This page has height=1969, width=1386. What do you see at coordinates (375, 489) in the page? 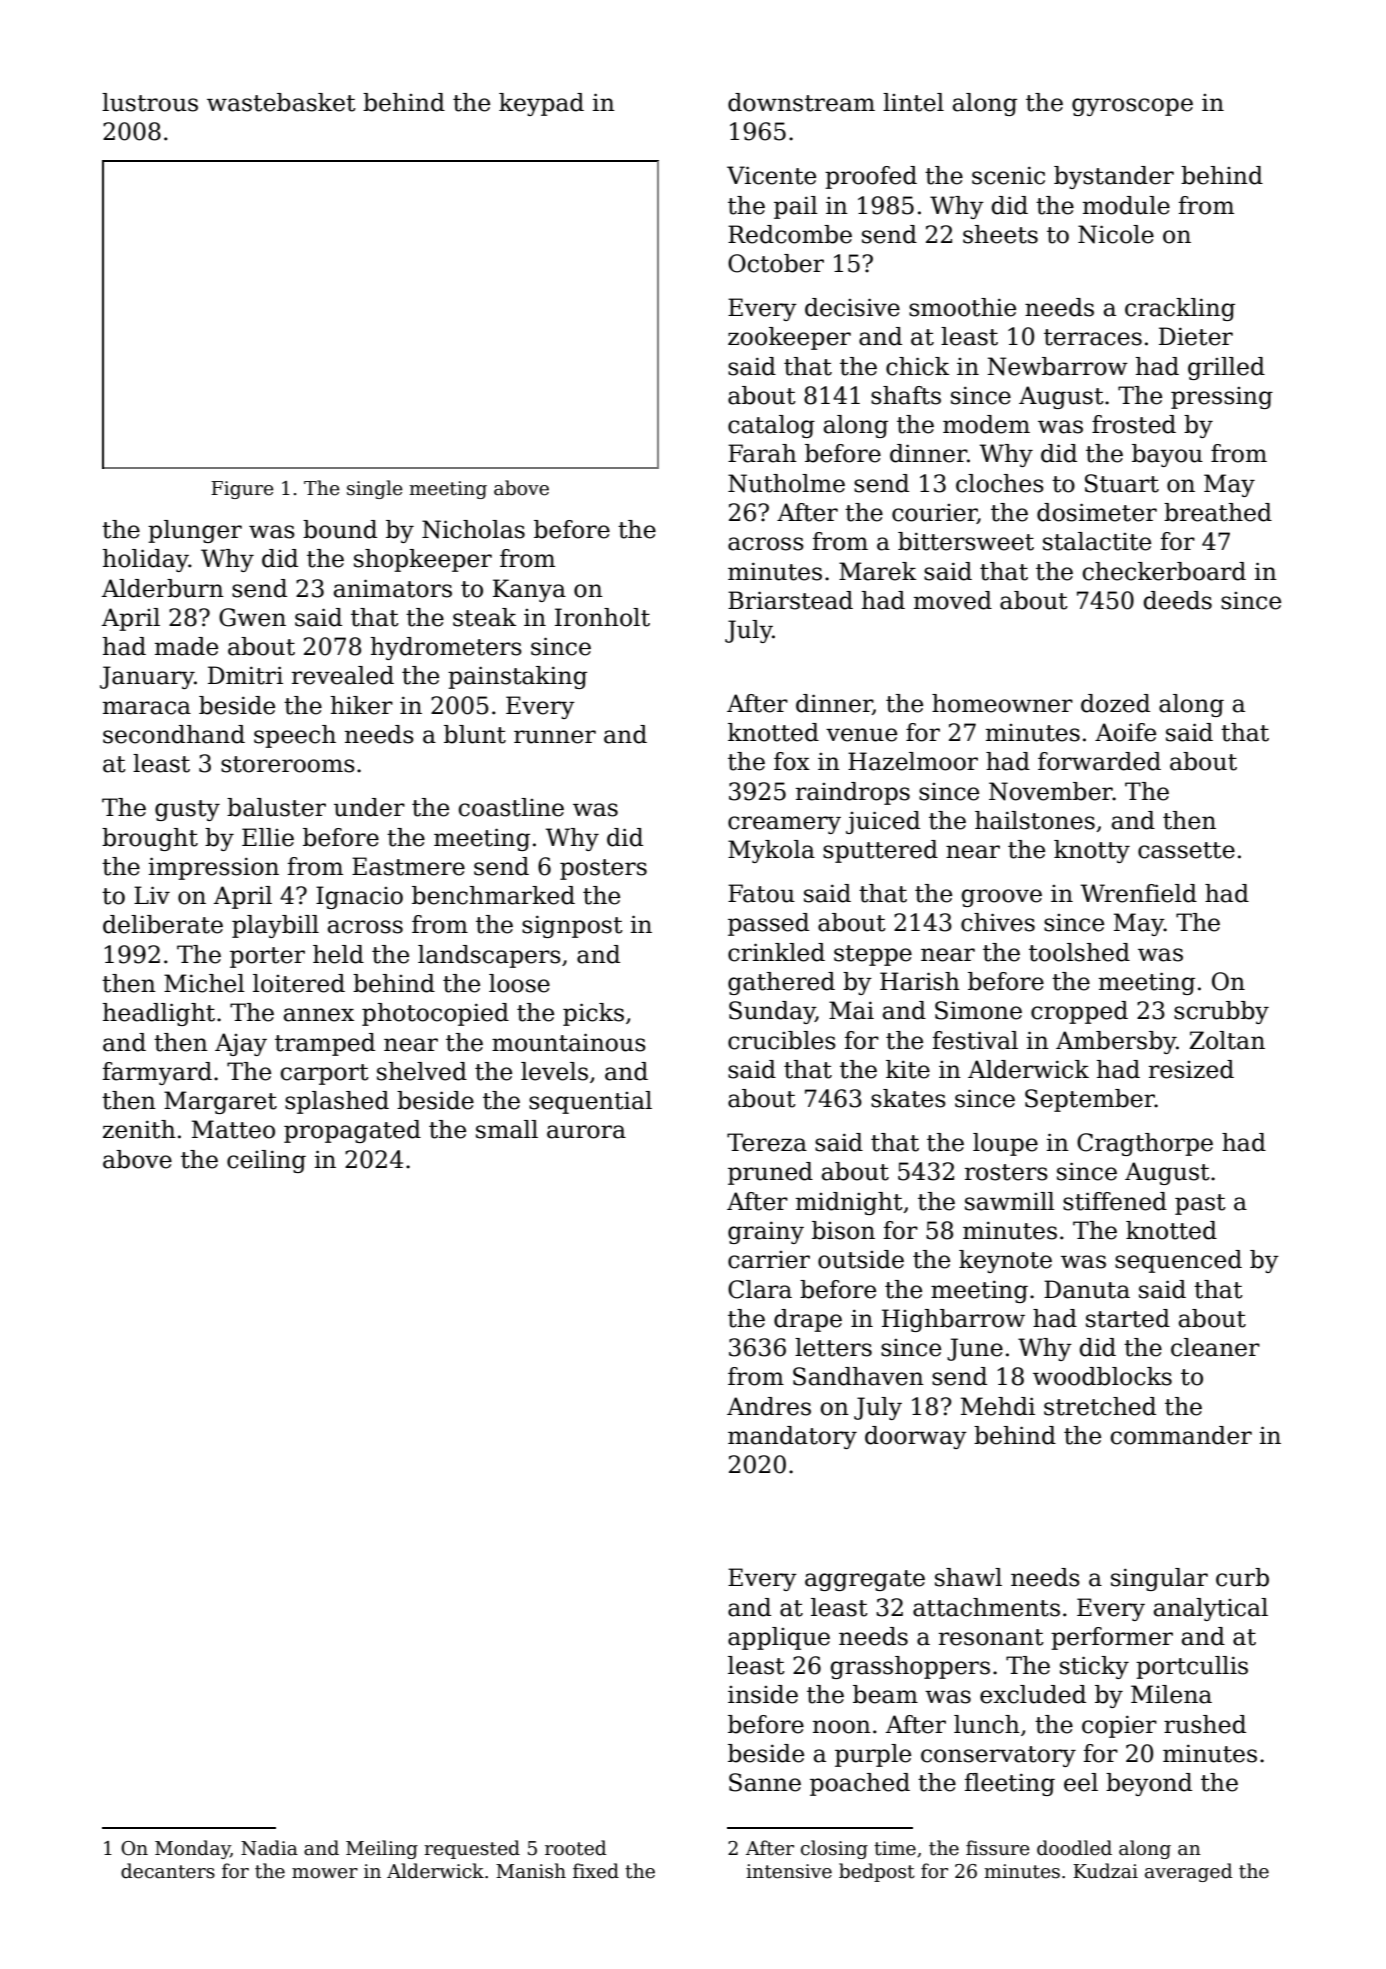
I see `single` at bounding box center [375, 489].
